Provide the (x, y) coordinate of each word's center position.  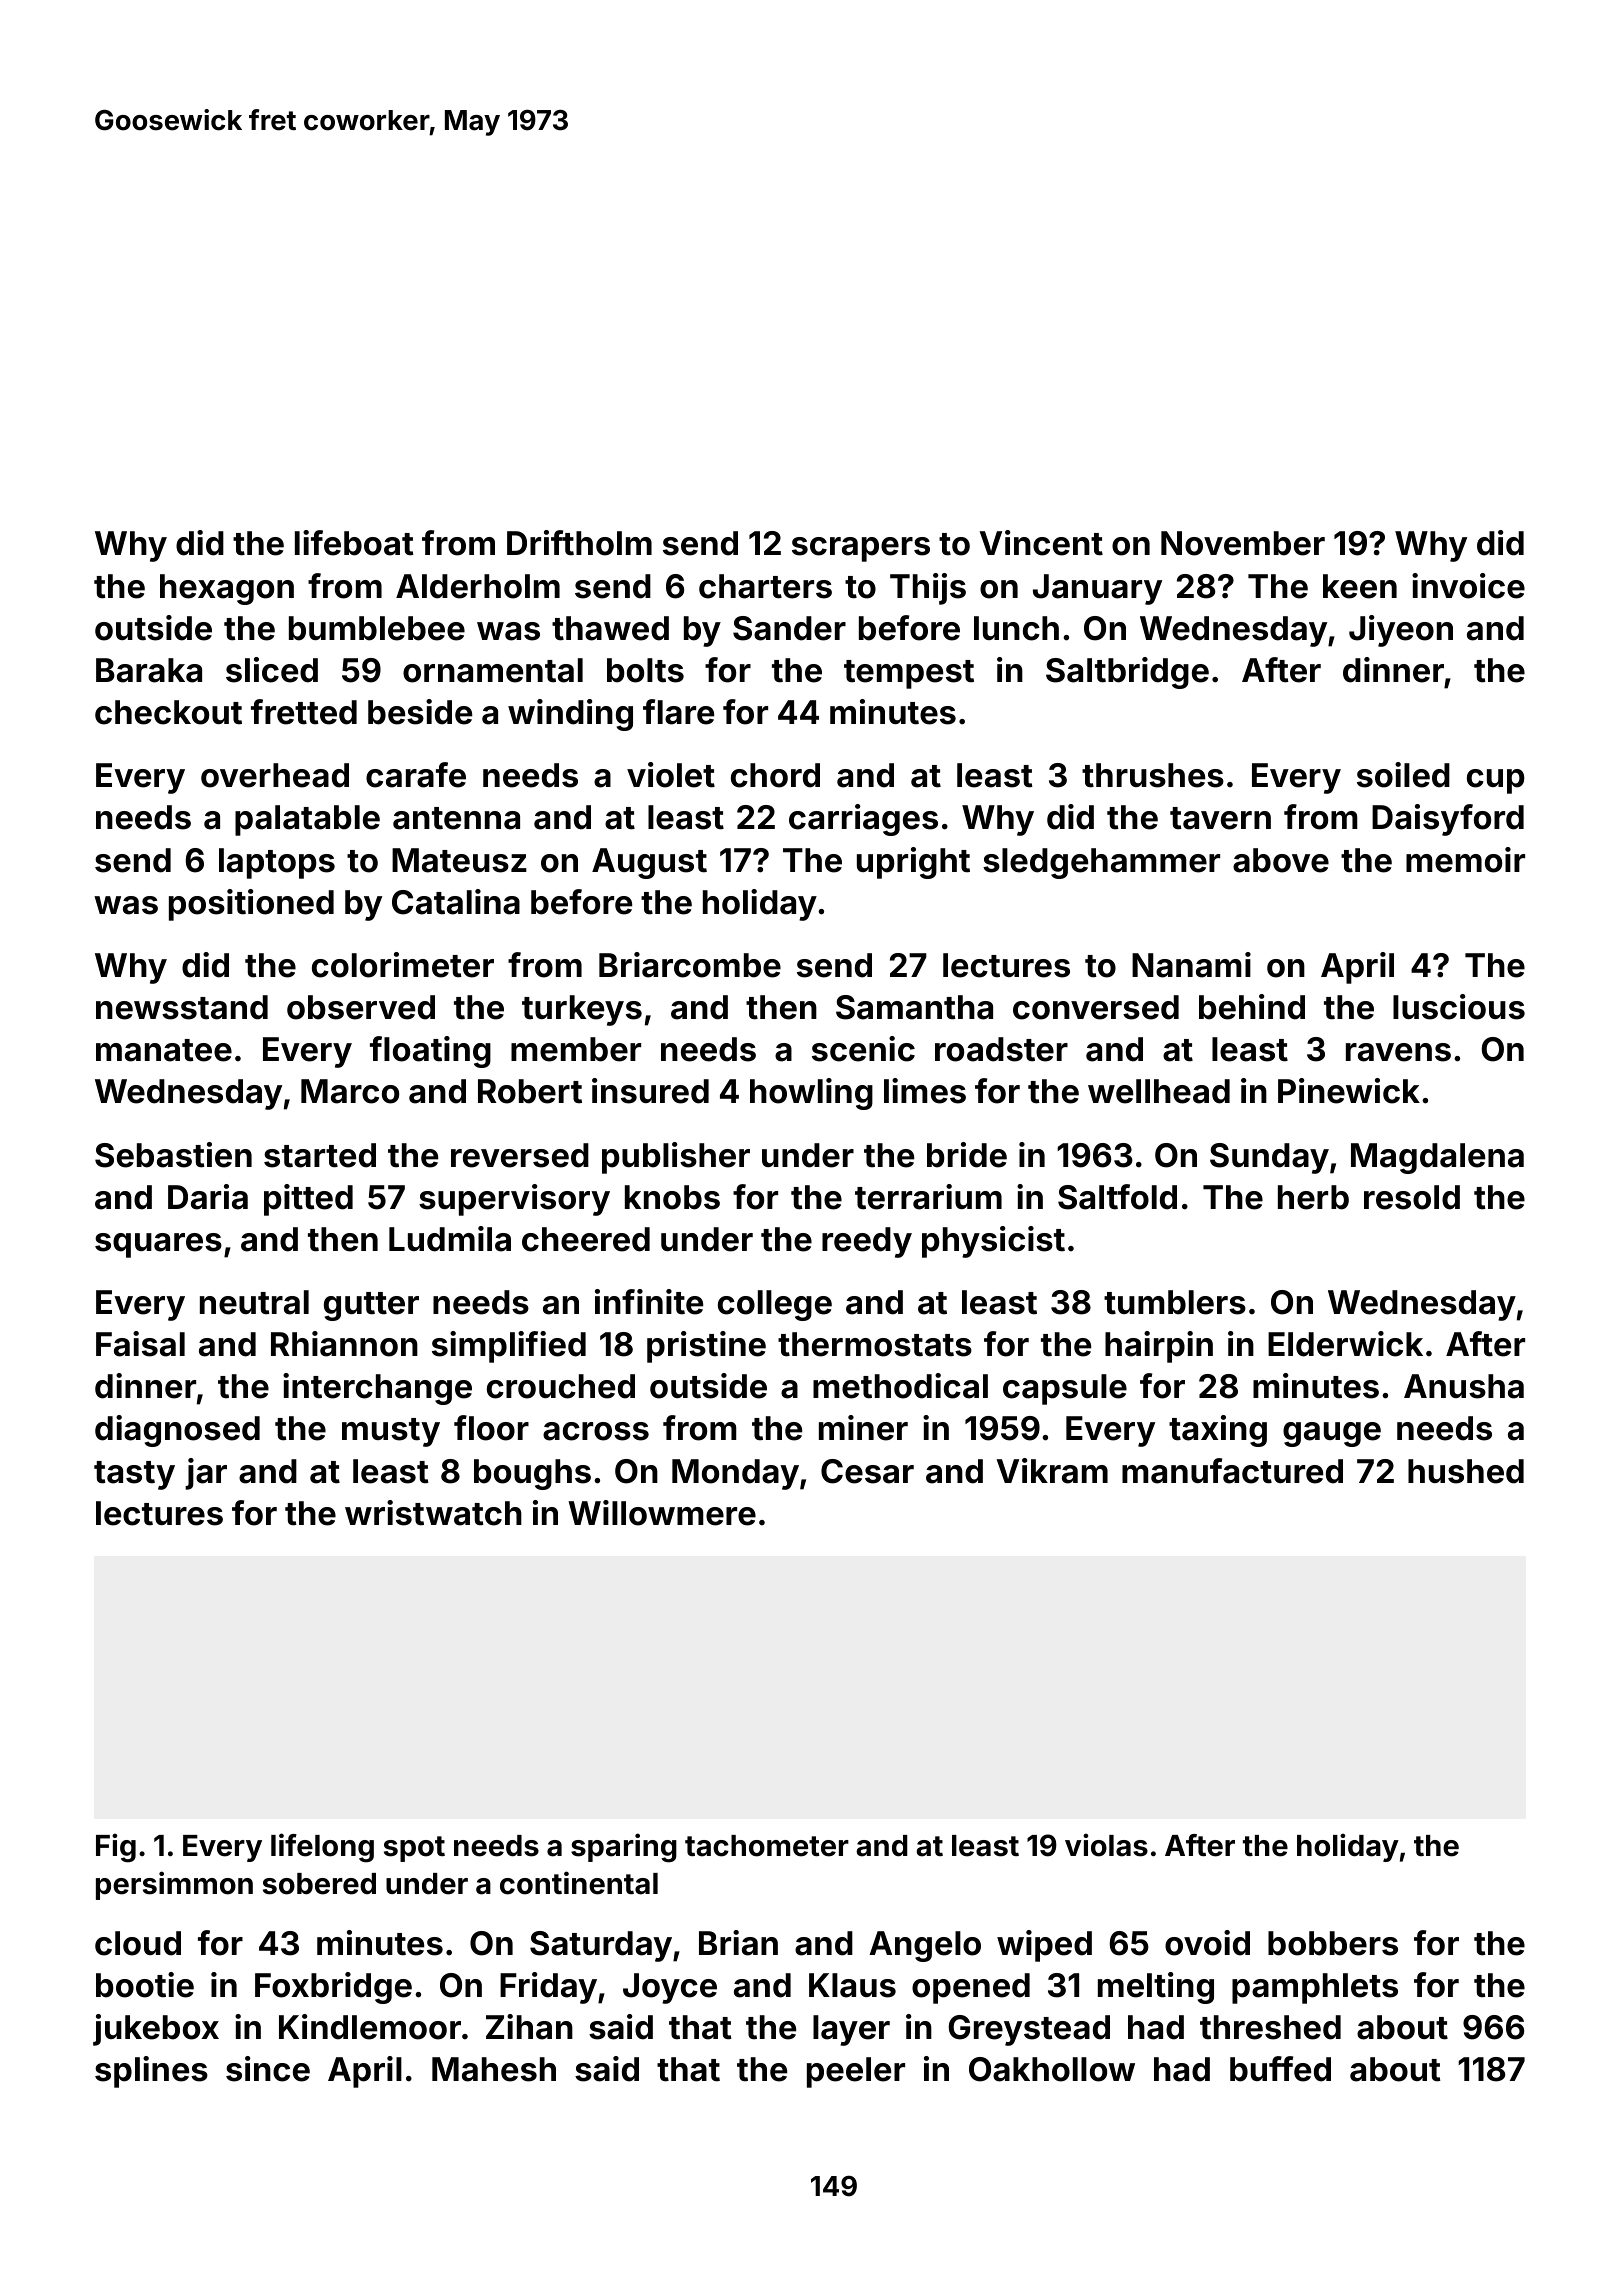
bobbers (1333, 1943)
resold (1412, 1197)
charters (765, 586)
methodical (900, 1386)
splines (151, 2072)
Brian (738, 1943)
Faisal (140, 1344)
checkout (168, 712)
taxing (1218, 1431)
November (1243, 543)
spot (414, 1849)
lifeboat (354, 543)
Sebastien (173, 1155)
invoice (1468, 586)
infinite (649, 1302)
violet (671, 775)
